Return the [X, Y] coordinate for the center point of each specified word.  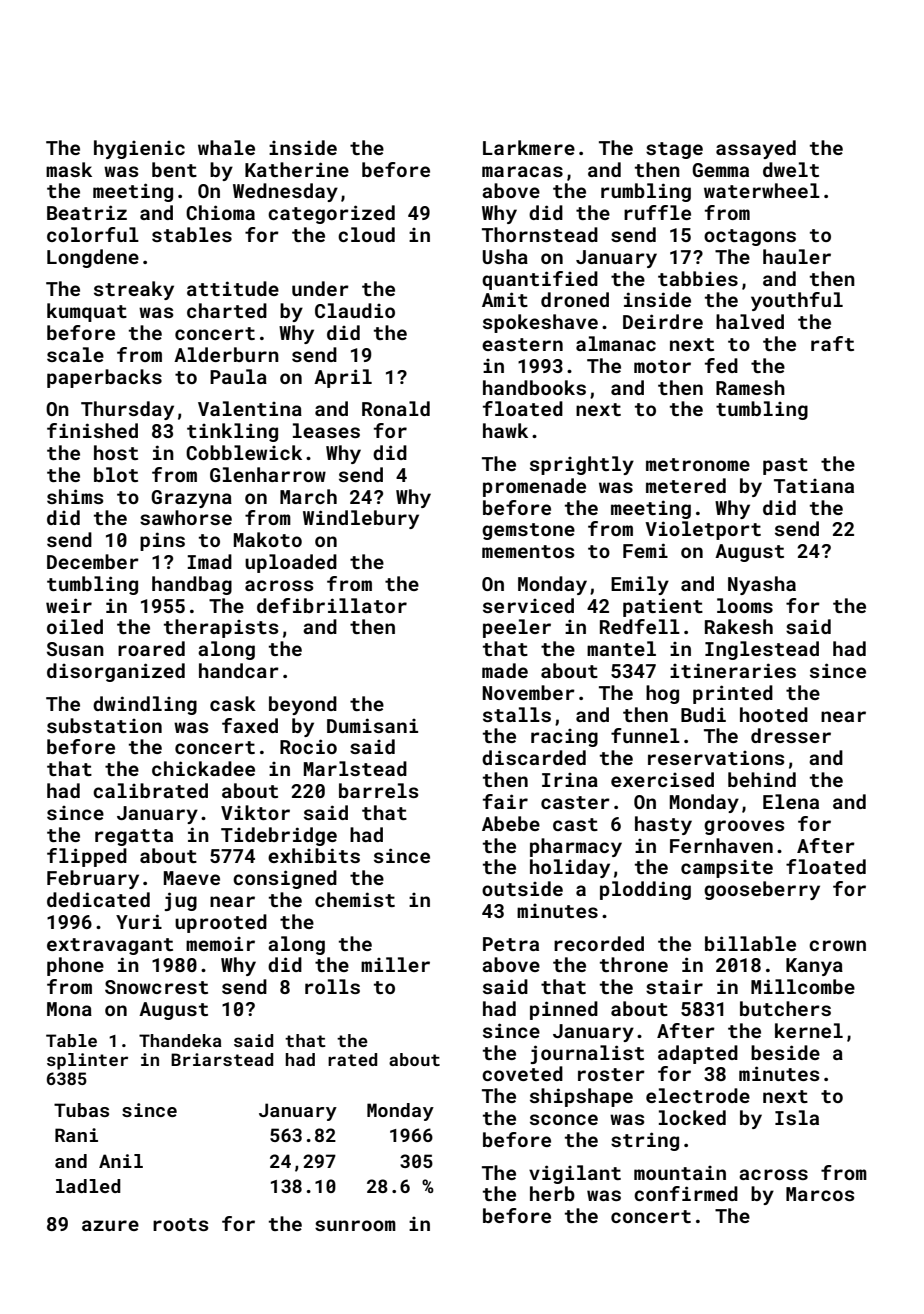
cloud [366, 234]
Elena [791, 801]
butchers [785, 1008]
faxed [250, 725]
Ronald [396, 408]
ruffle [657, 212]
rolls [332, 986]
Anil [121, 1161]
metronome [698, 464]
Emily [640, 585]
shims [75, 496]
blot [116, 474]
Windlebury [361, 519]
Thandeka [180, 1040]
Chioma [220, 212]
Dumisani [372, 725]
